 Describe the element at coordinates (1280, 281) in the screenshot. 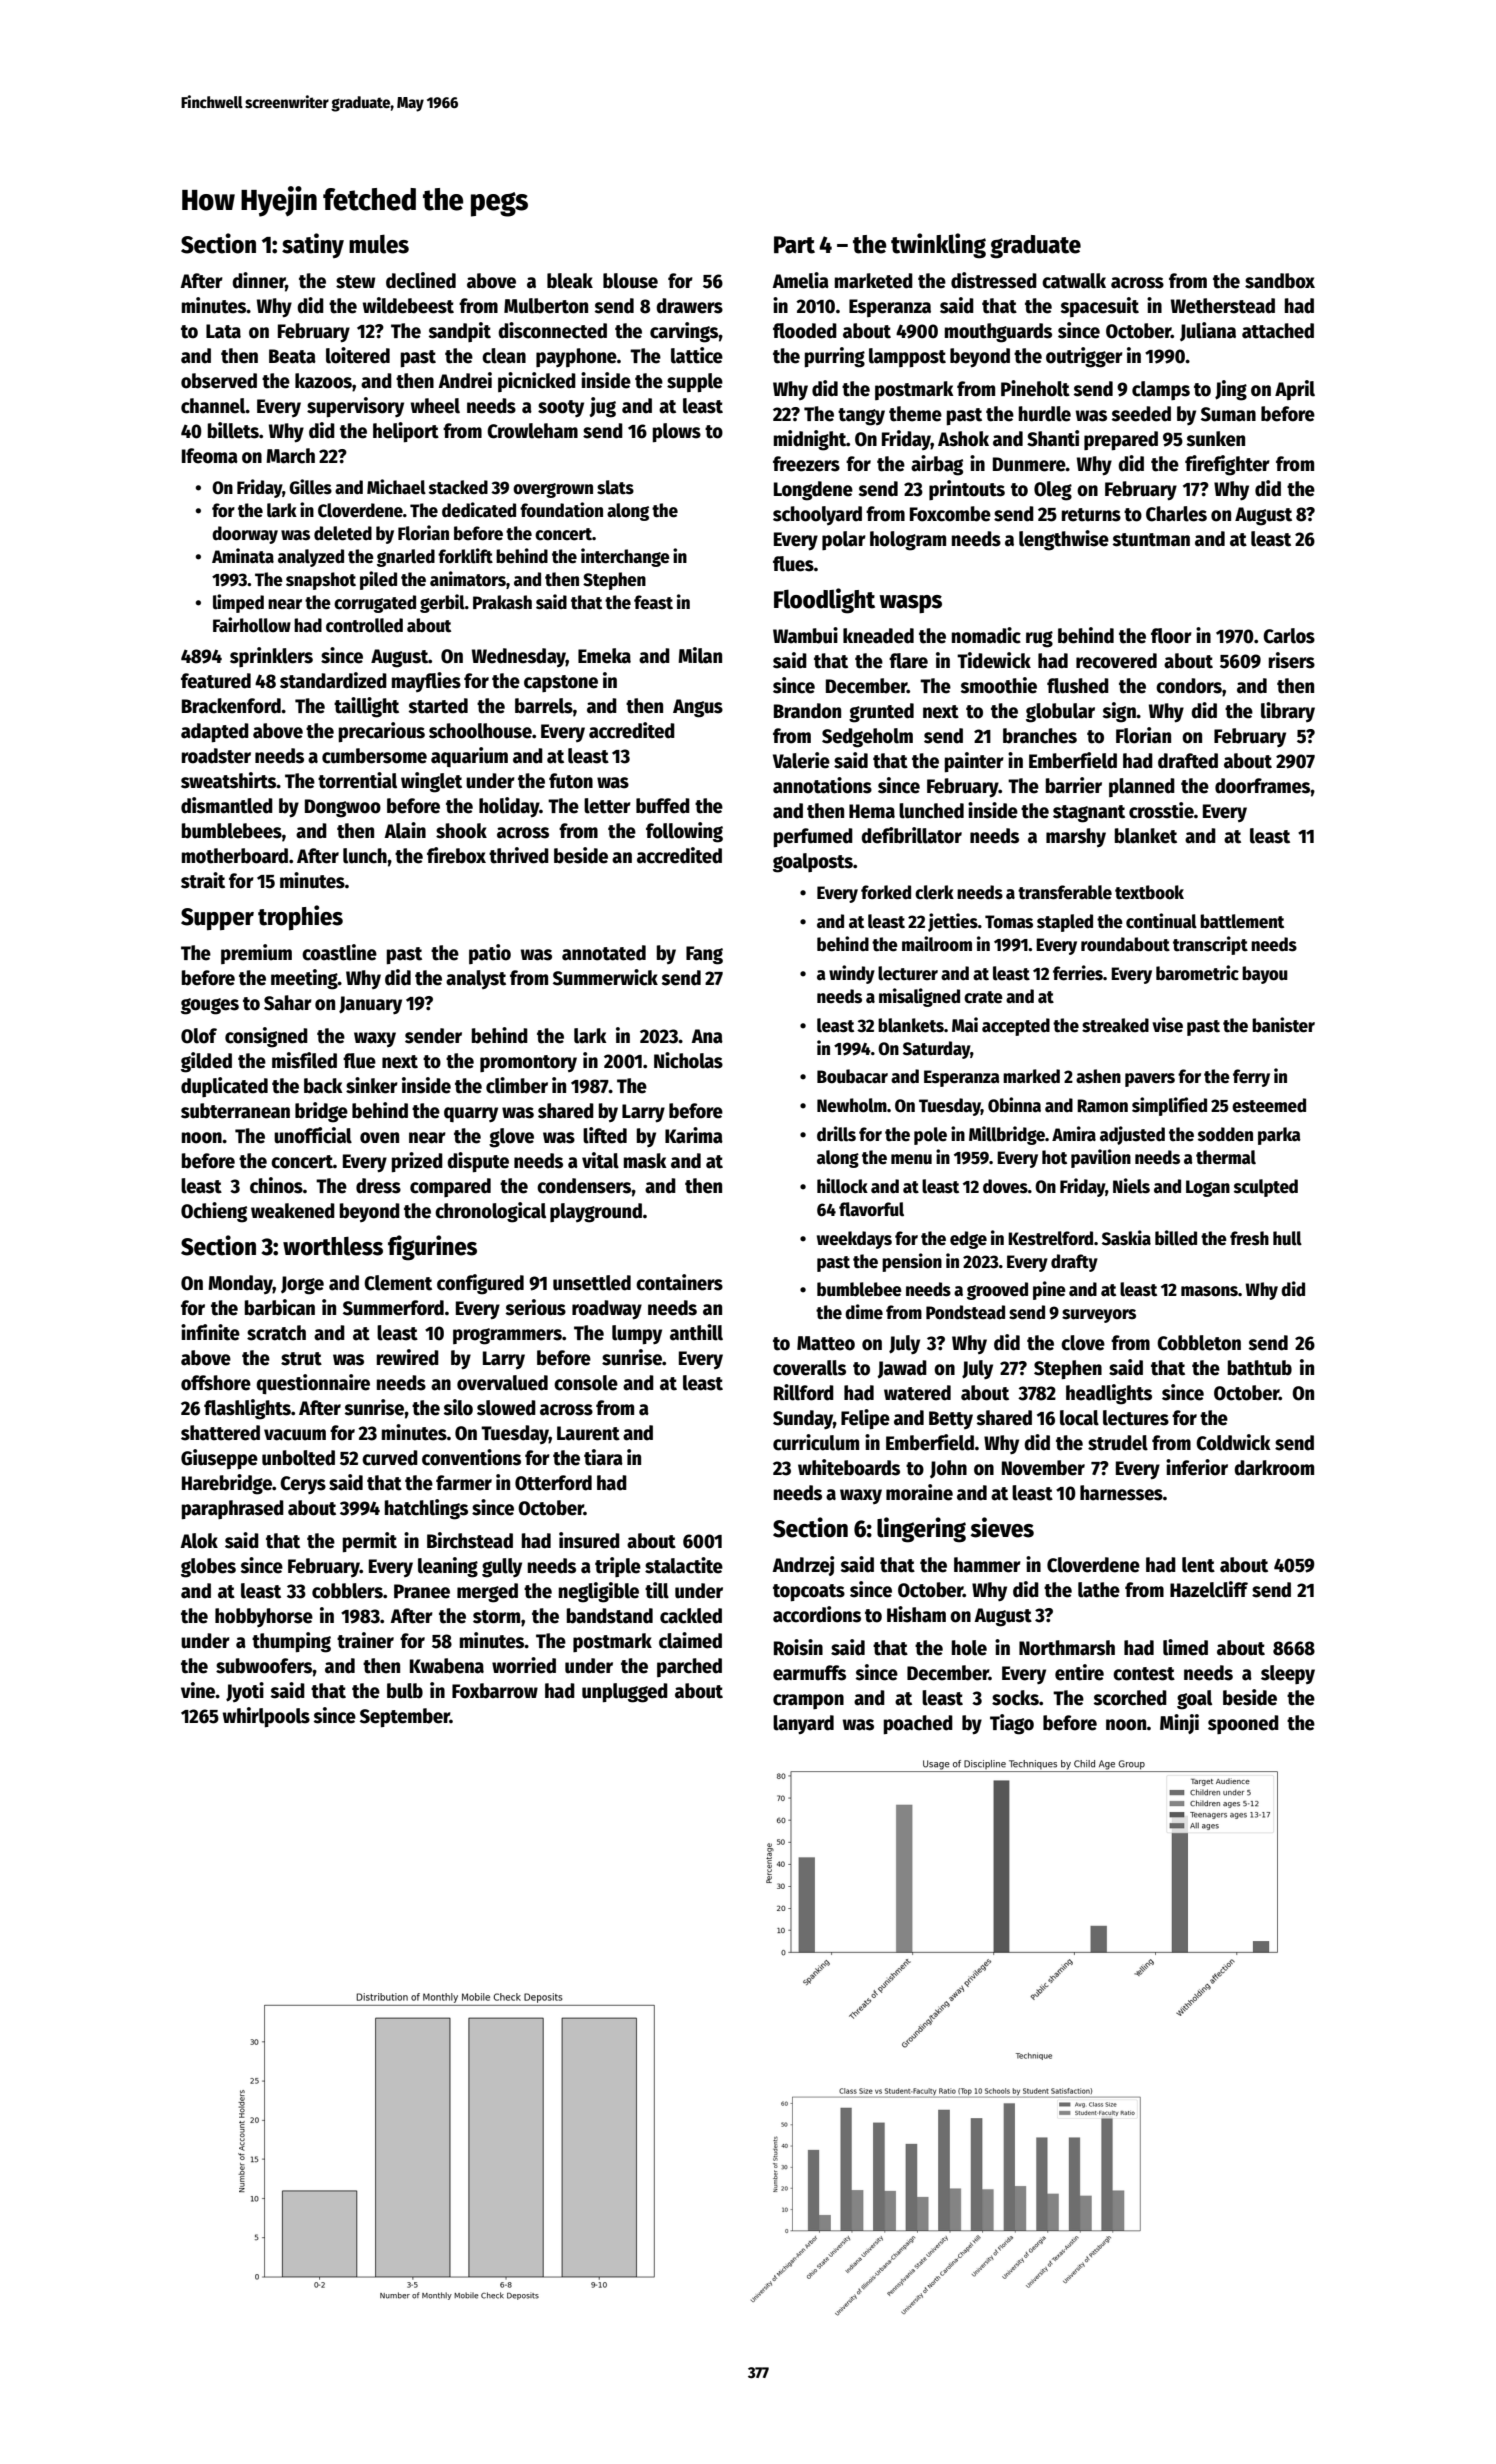

I see `sandbox` at that location.
